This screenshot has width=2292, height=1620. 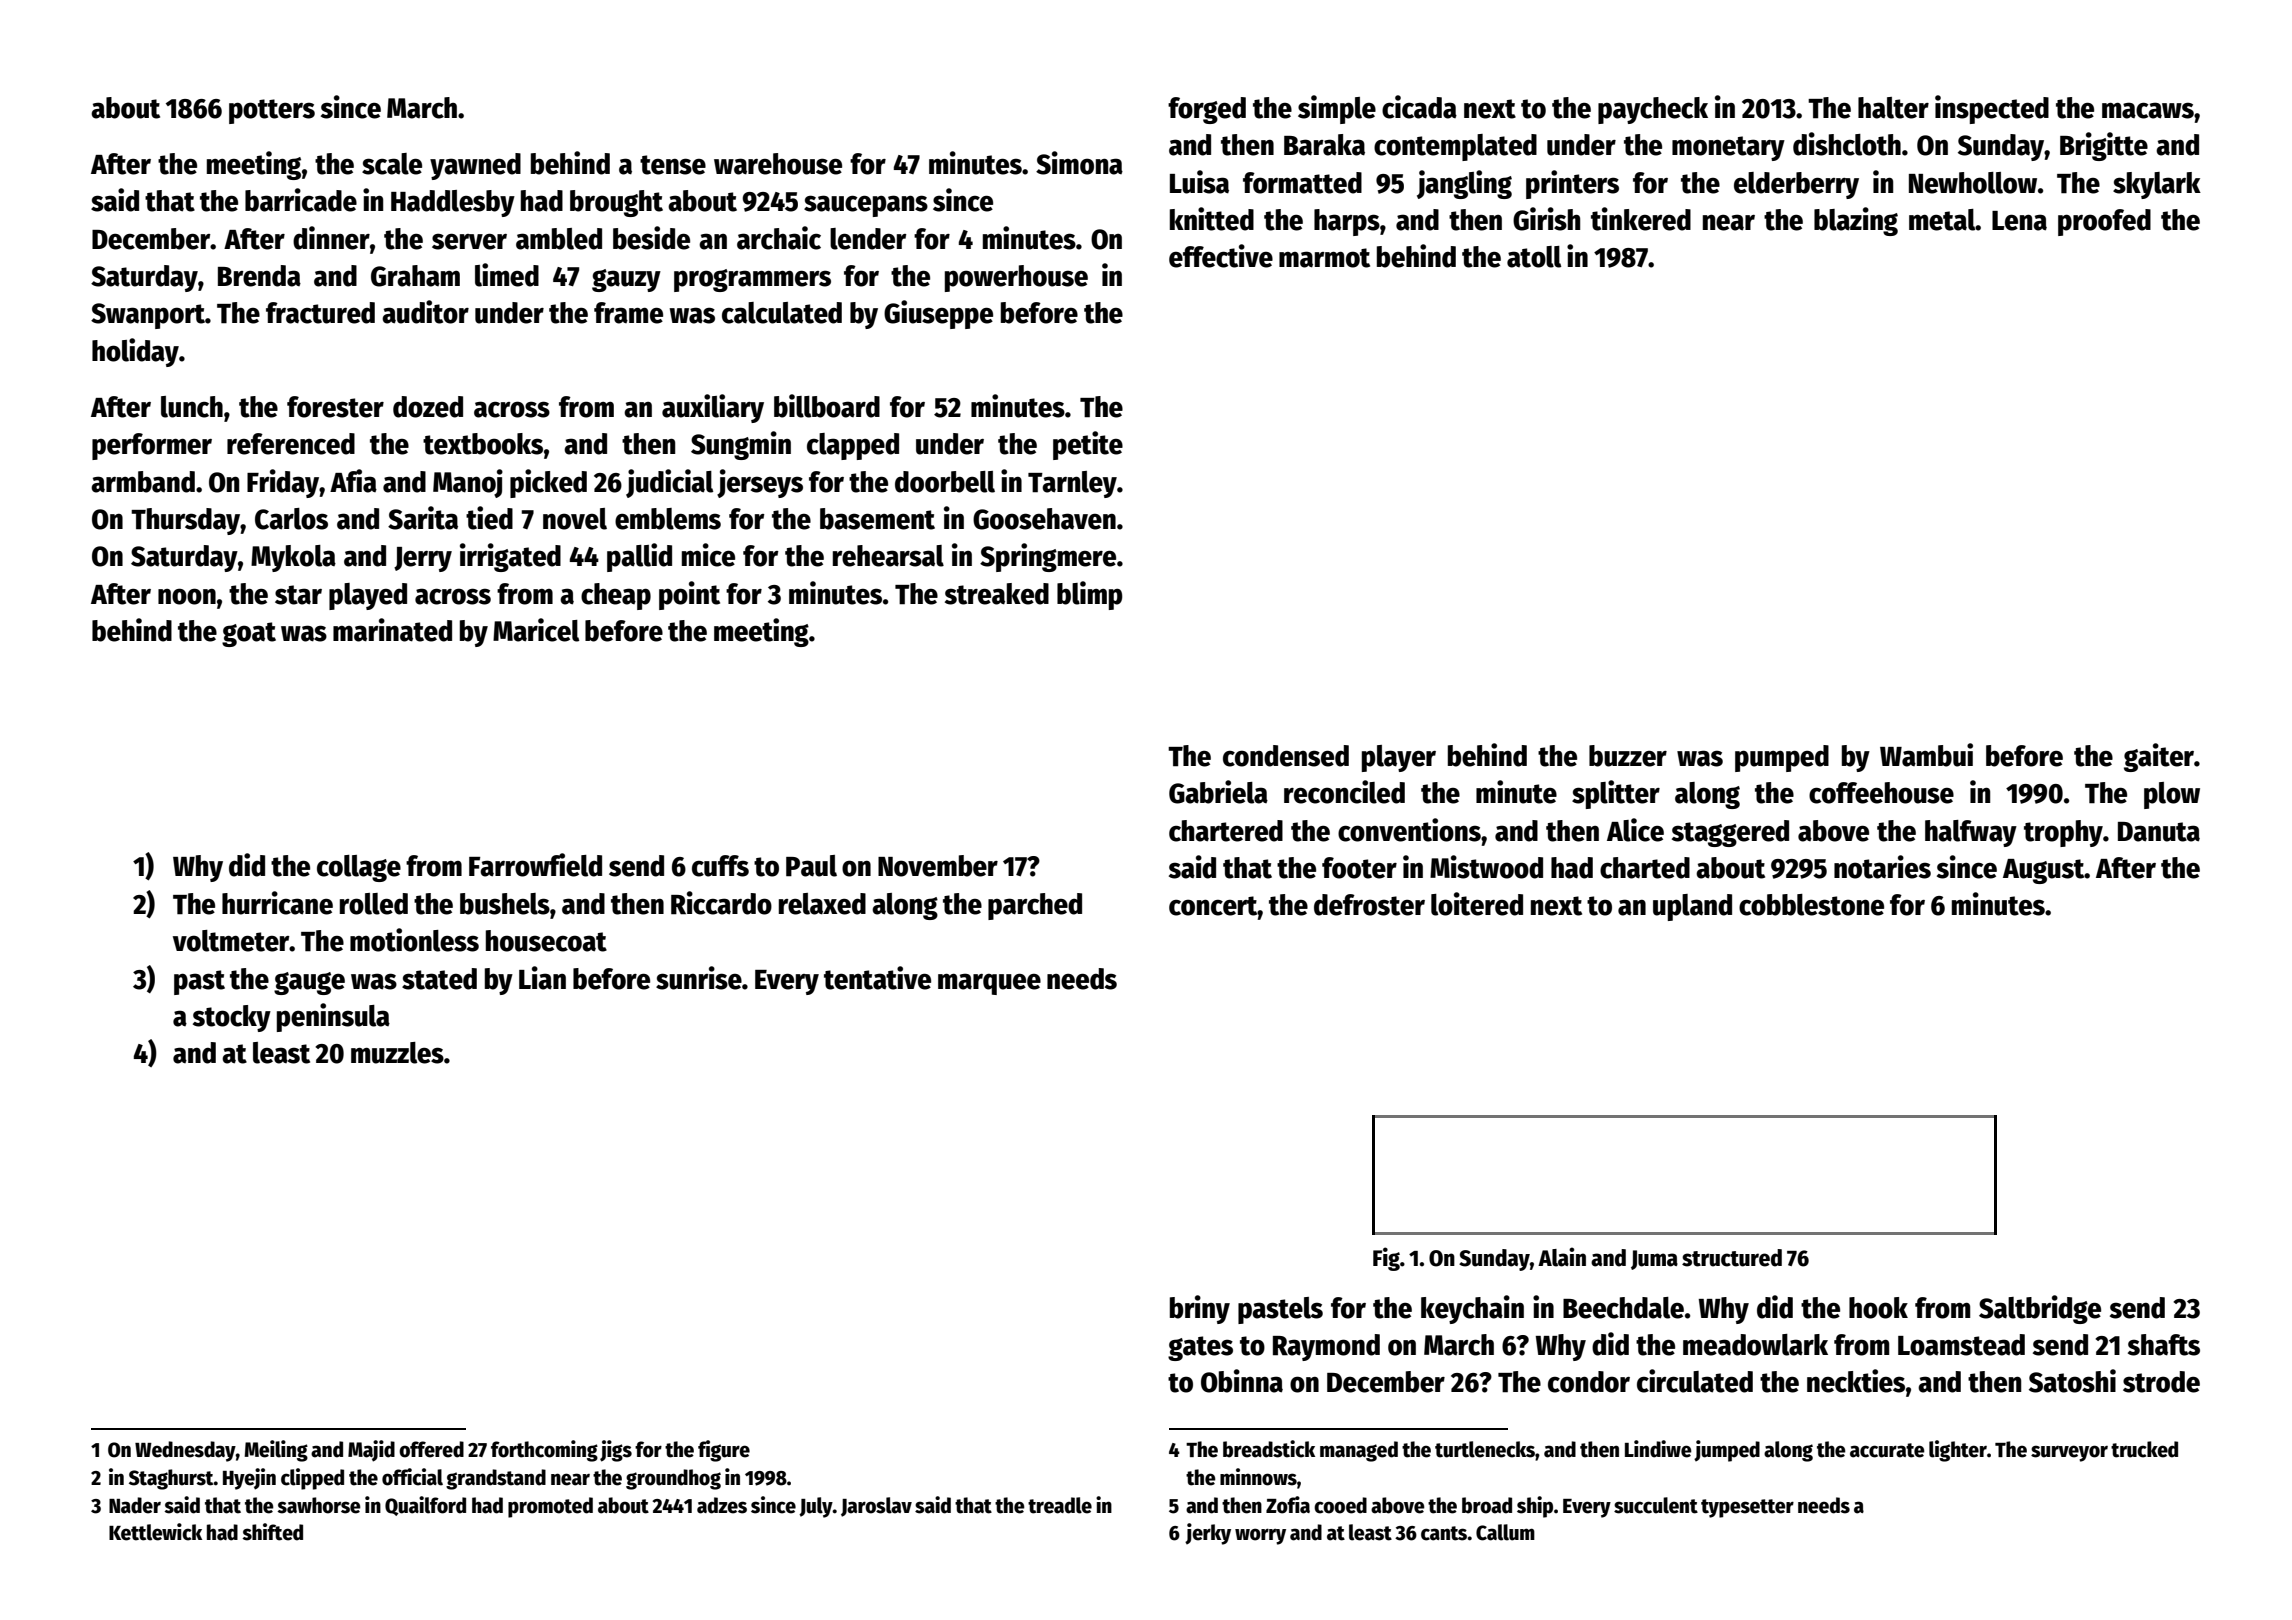 I want to click on structured, so click(x=1732, y=1258).
